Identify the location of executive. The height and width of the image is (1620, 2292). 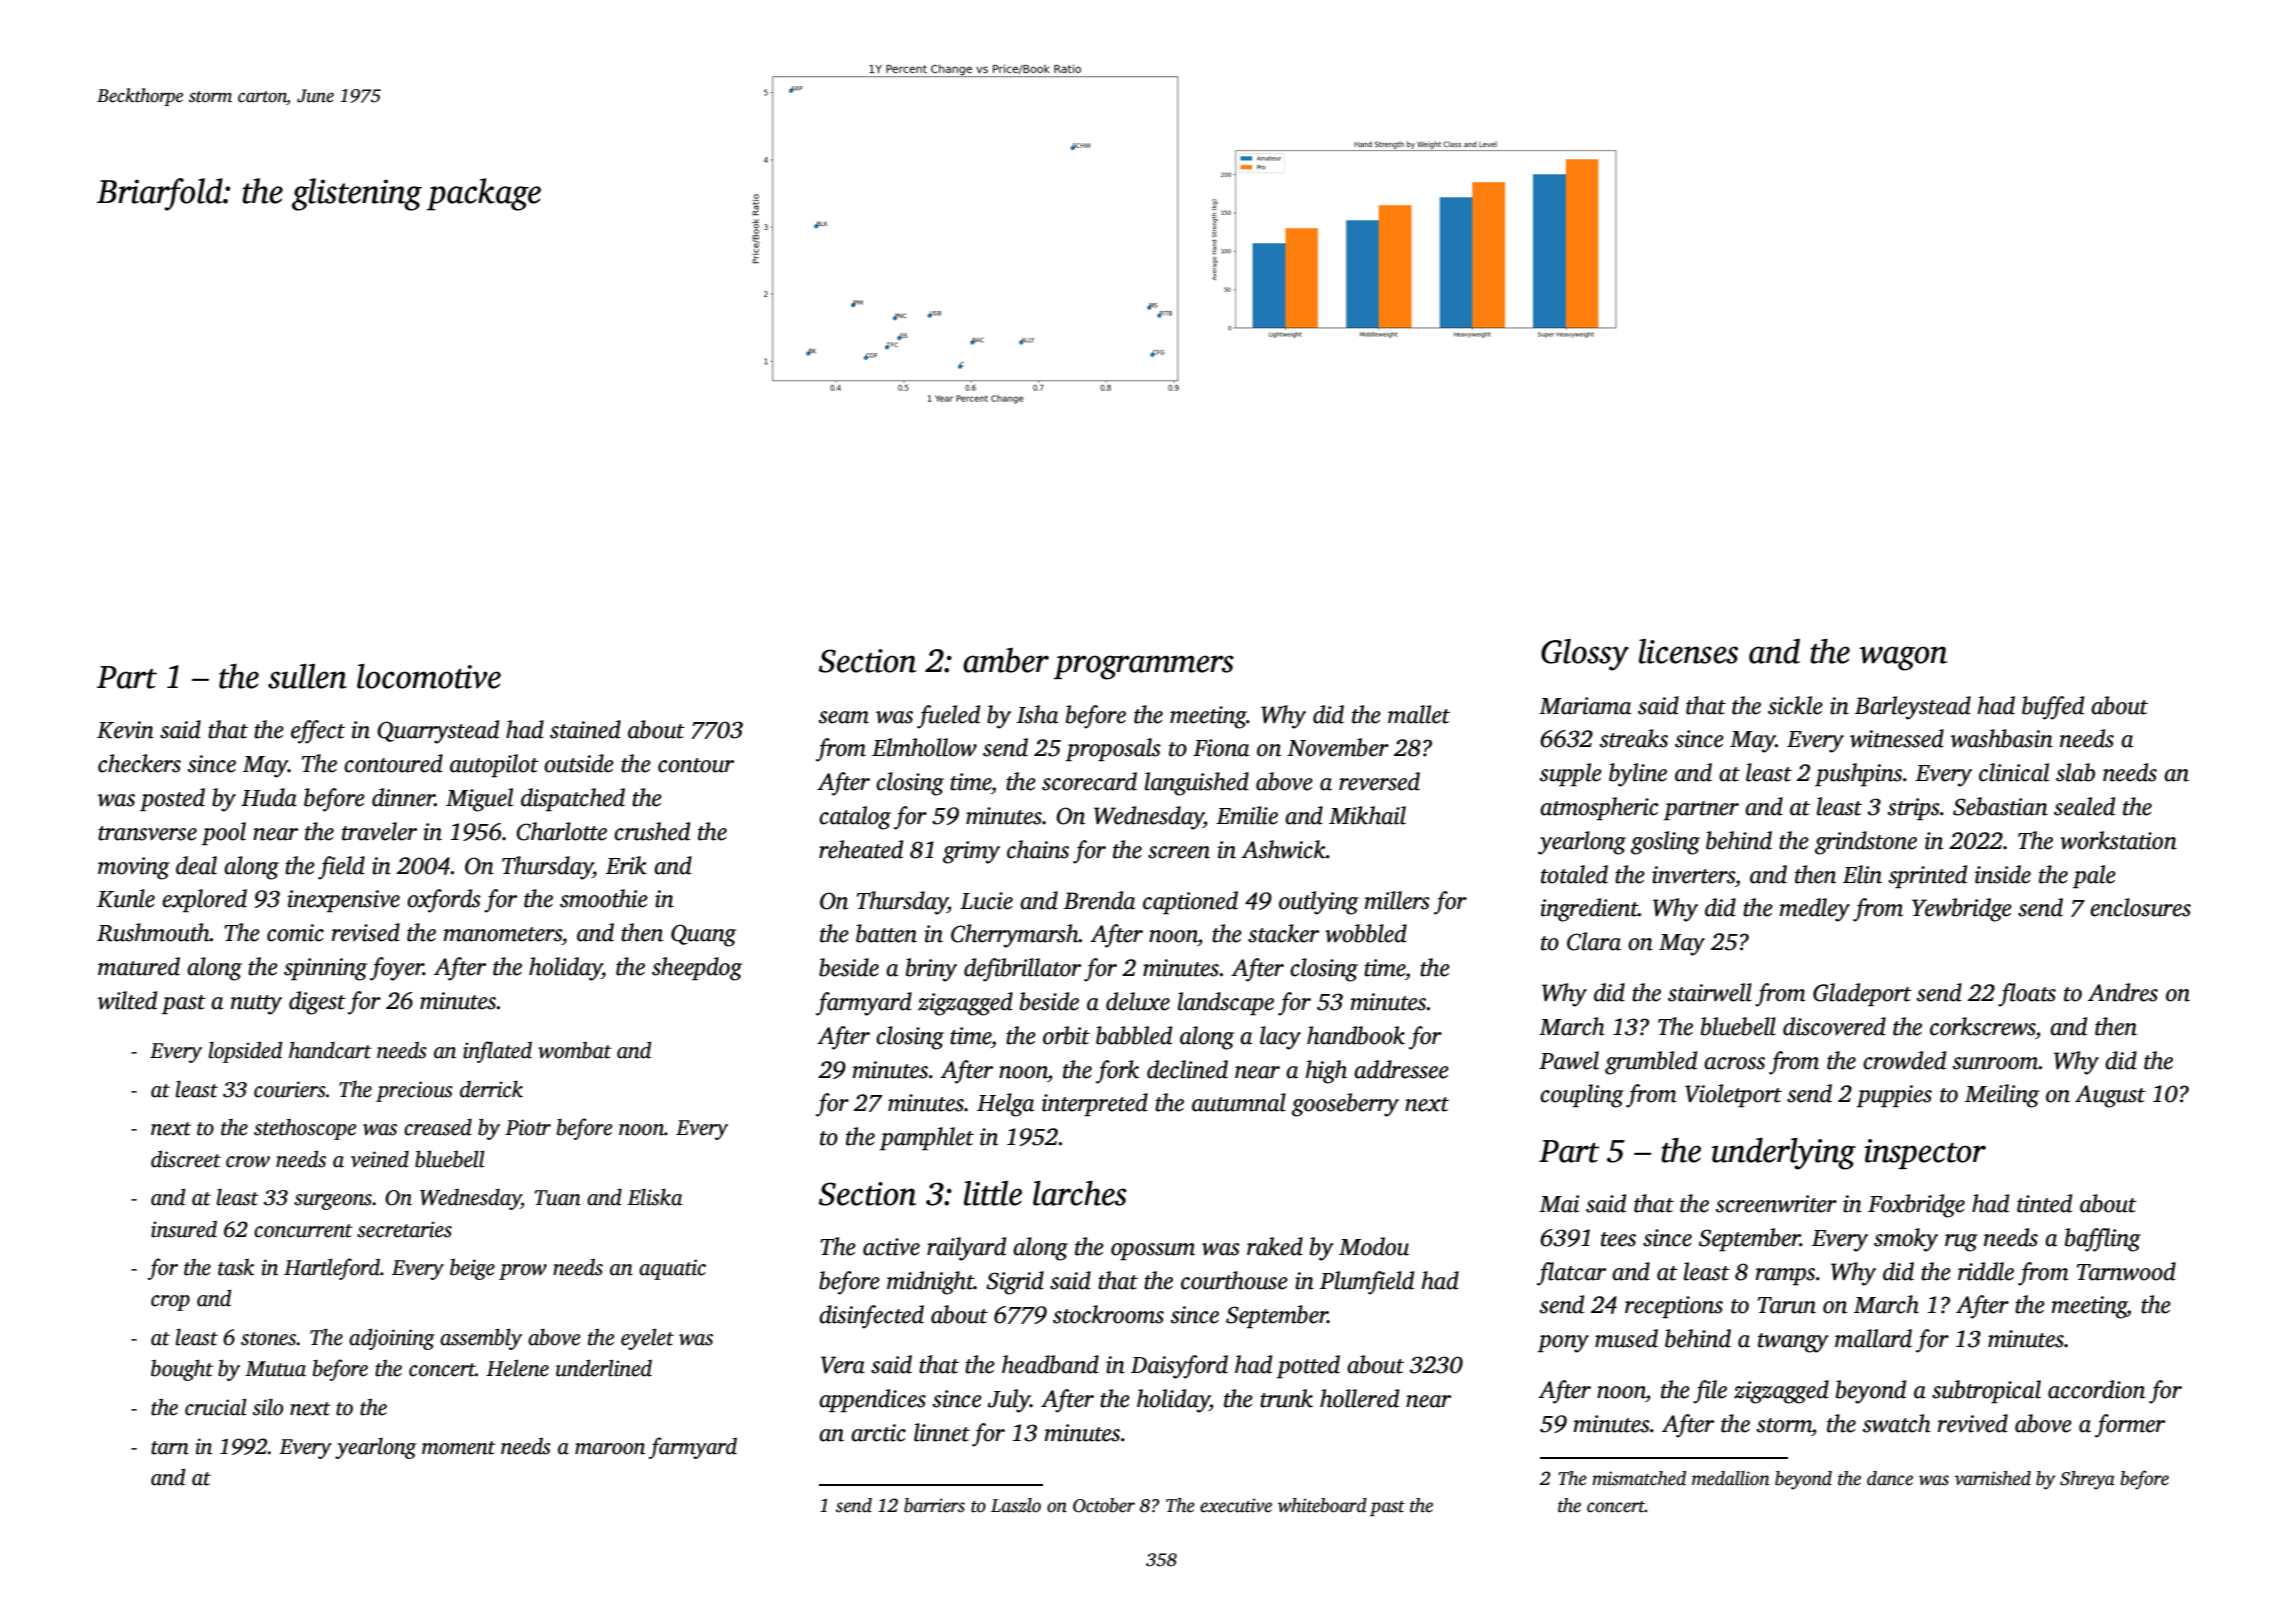
(1236, 1505).
